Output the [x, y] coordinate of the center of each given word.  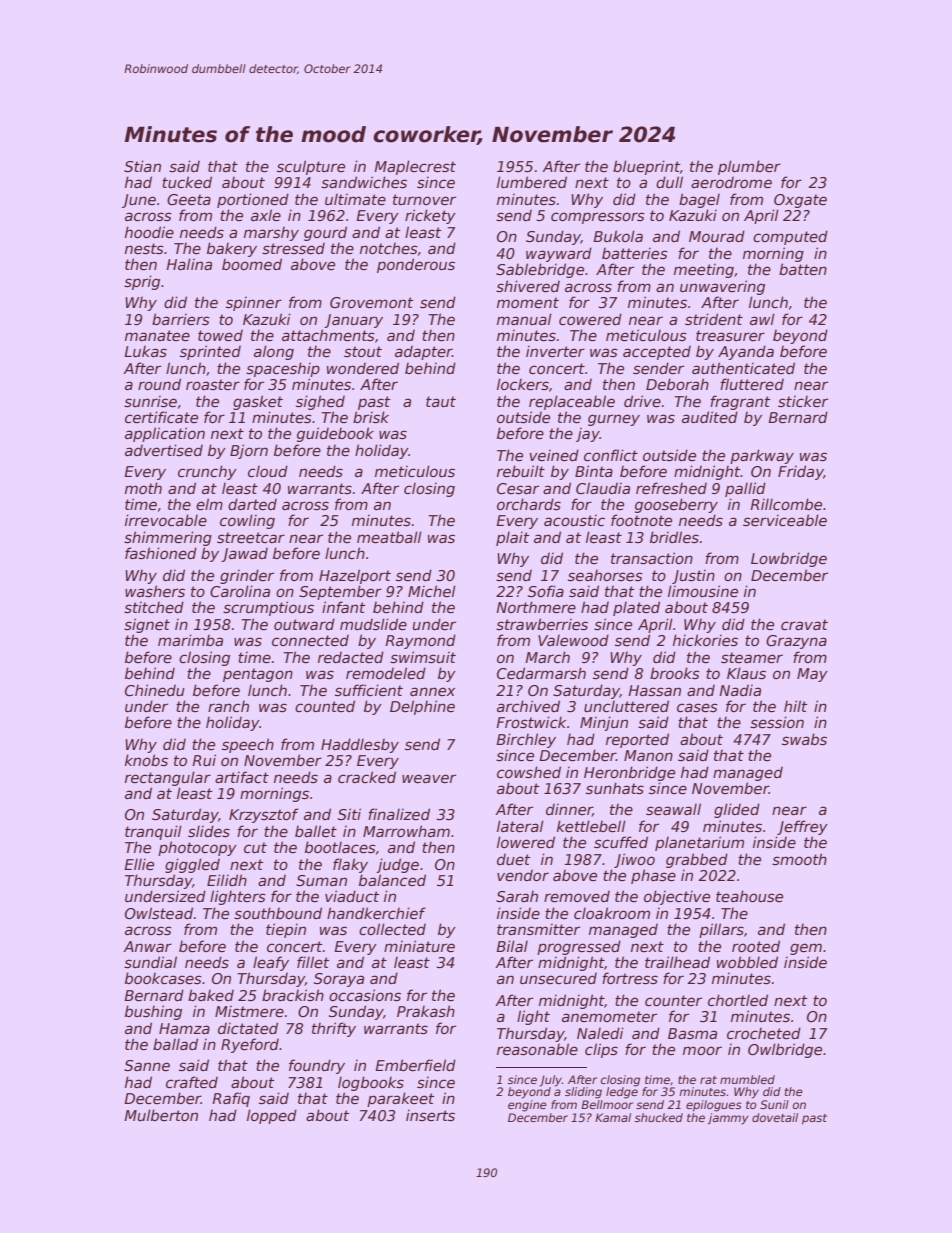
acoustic [574, 520]
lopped [272, 1116]
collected [392, 929]
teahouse [749, 896]
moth [143, 488]
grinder [247, 576]
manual [524, 319]
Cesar [518, 488]
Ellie [139, 864]
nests [144, 248]
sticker [803, 401]
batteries [635, 253]
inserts [430, 1115]
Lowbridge [789, 559]
